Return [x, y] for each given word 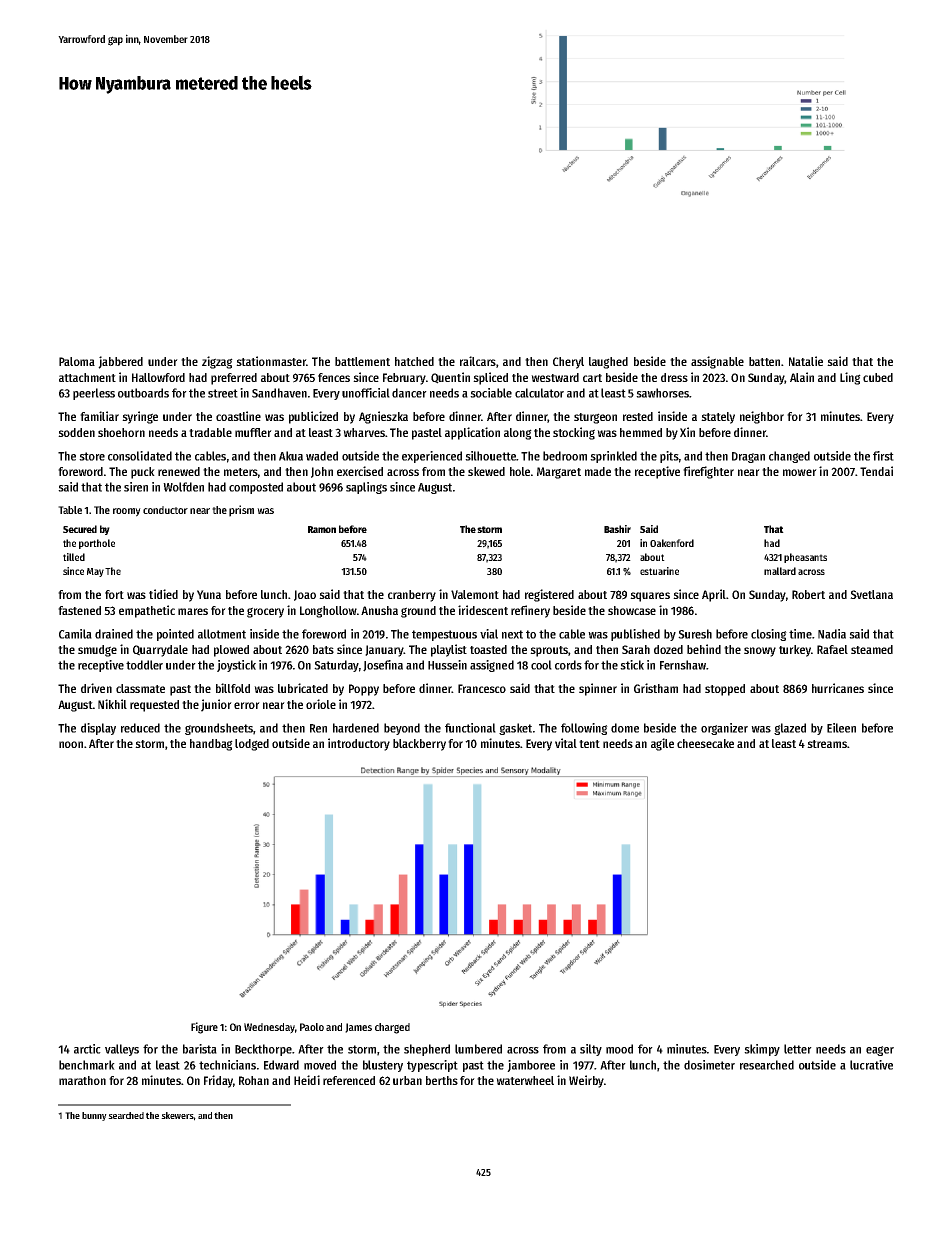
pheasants [805, 558]
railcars [478, 361]
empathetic [147, 611]
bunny [94, 1116]
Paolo [312, 1027]
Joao [305, 595]
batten [764, 361]
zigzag [217, 362]
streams [827, 744]
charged [392, 1028]
